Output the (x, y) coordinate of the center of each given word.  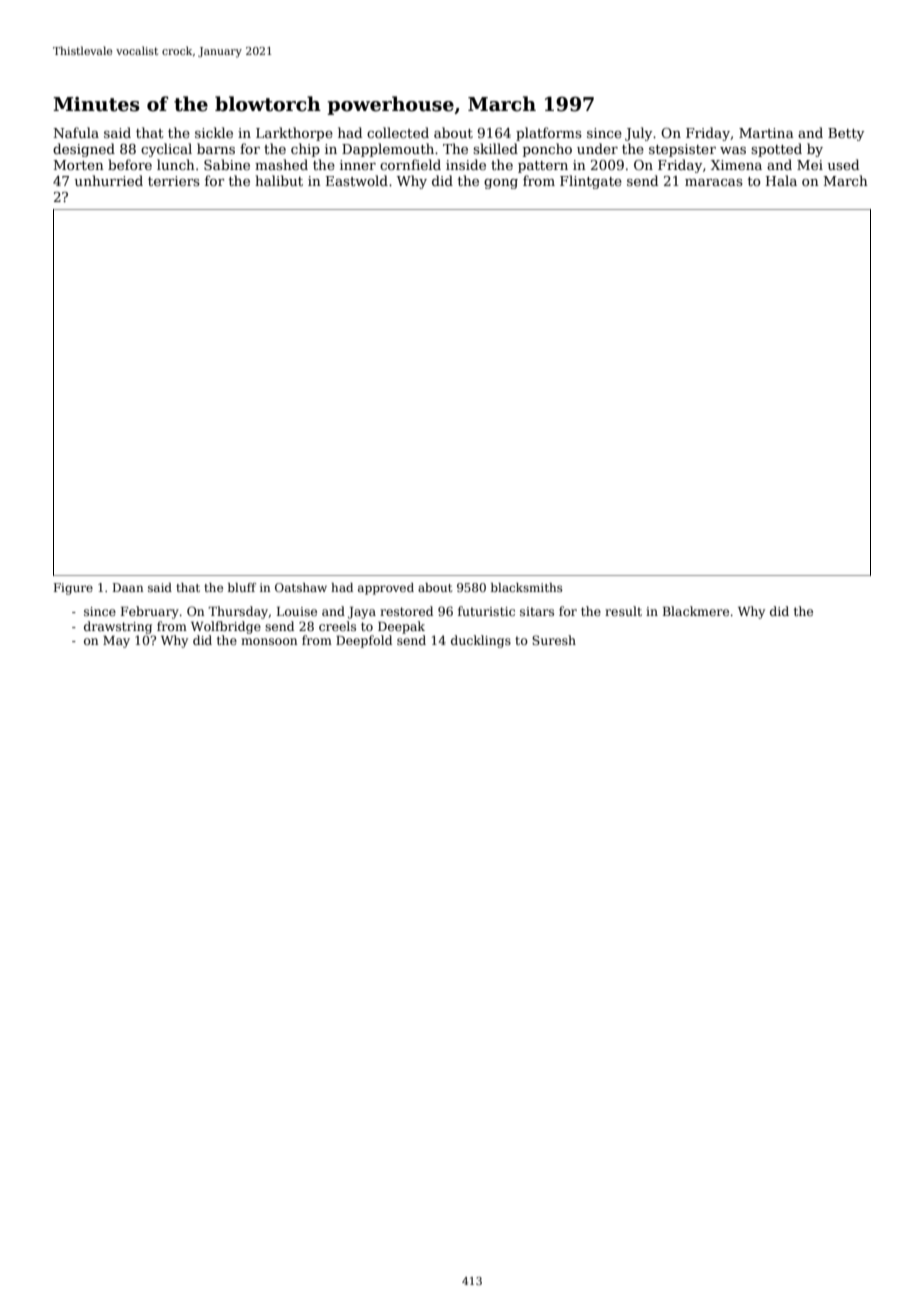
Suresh (554, 640)
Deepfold (364, 641)
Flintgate (591, 182)
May (116, 642)
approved (386, 589)
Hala (781, 180)
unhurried (109, 180)
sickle (214, 132)
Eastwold (357, 180)
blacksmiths (526, 587)
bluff (242, 587)
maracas (714, 182)
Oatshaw (301, 587)
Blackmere (696, 611)
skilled (495, 148)
